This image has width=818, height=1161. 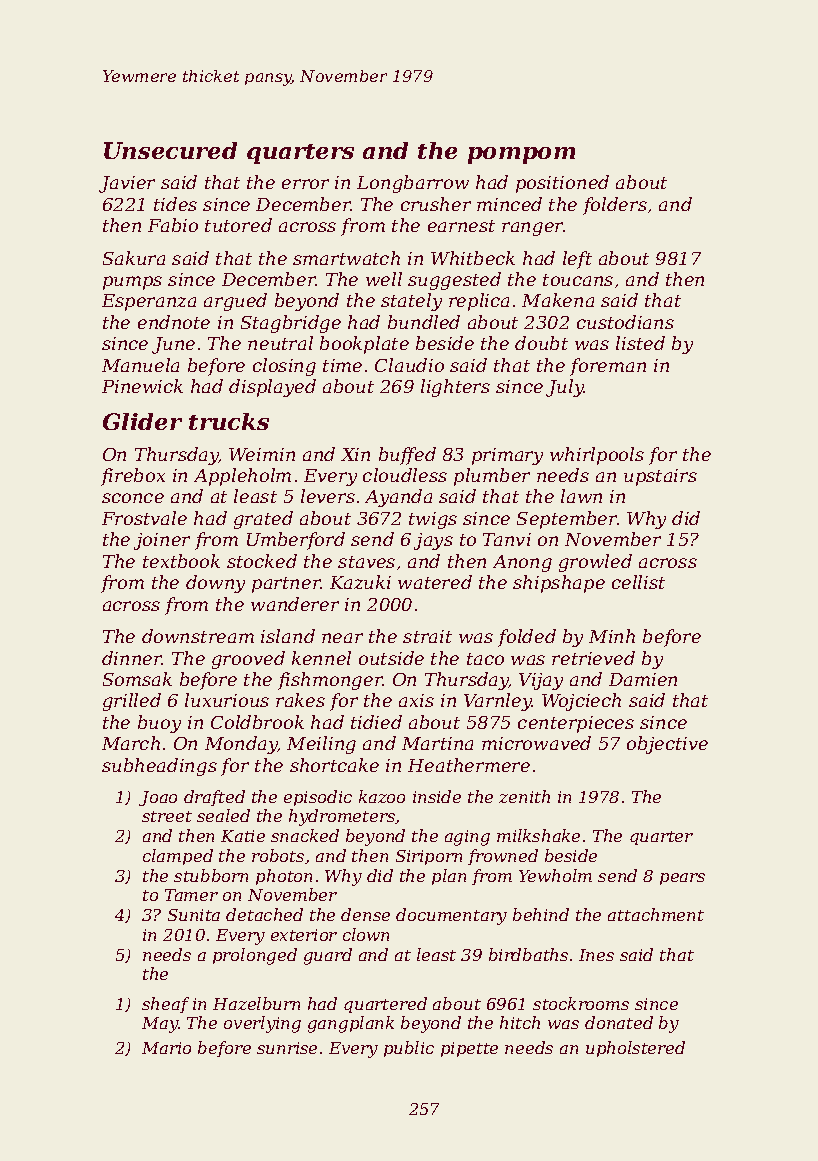 I want to click on Coldbrook, so click(x=257, y=722).
